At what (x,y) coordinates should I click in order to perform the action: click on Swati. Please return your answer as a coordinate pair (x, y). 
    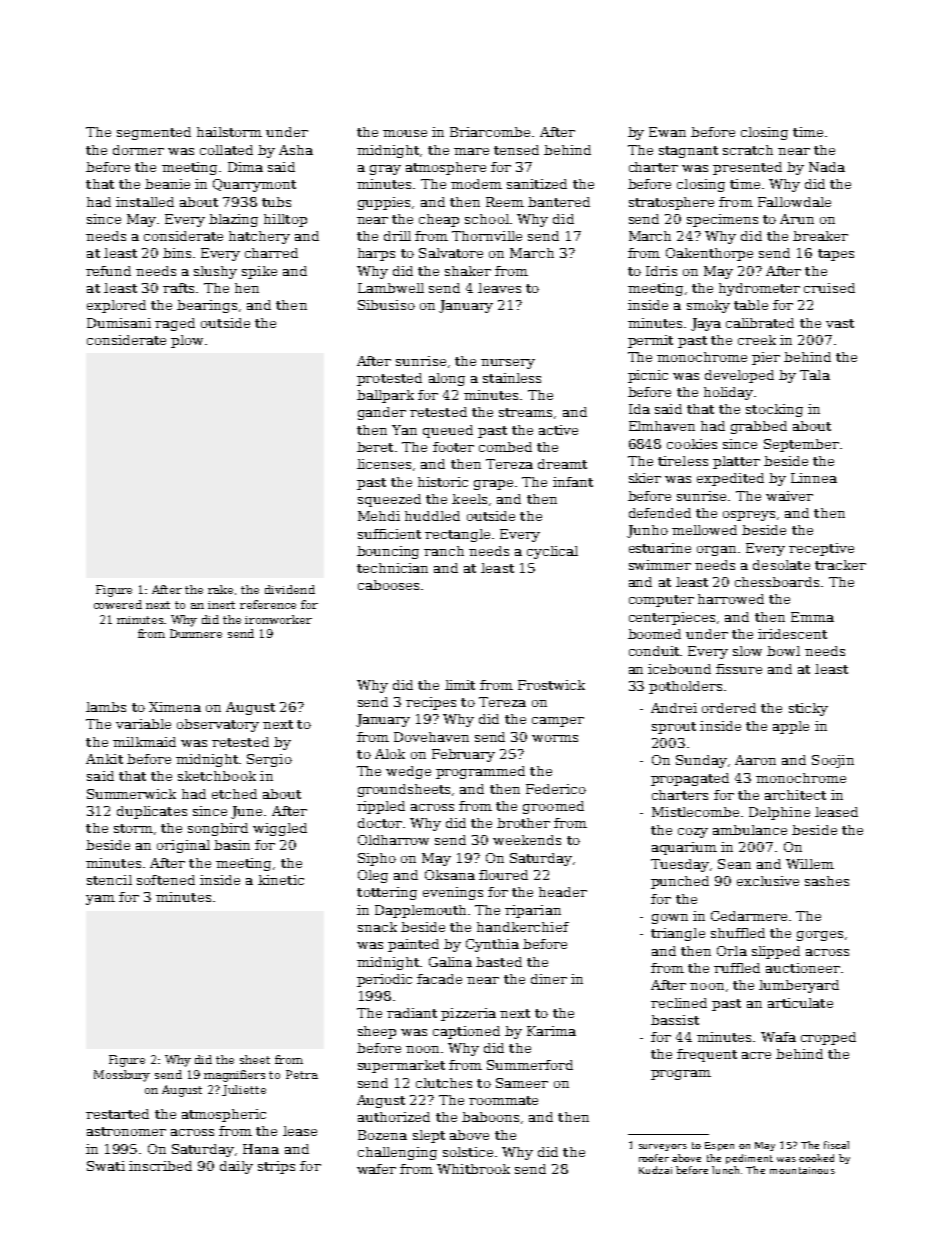
    Looking at the image, I should click on (106, 1166).
